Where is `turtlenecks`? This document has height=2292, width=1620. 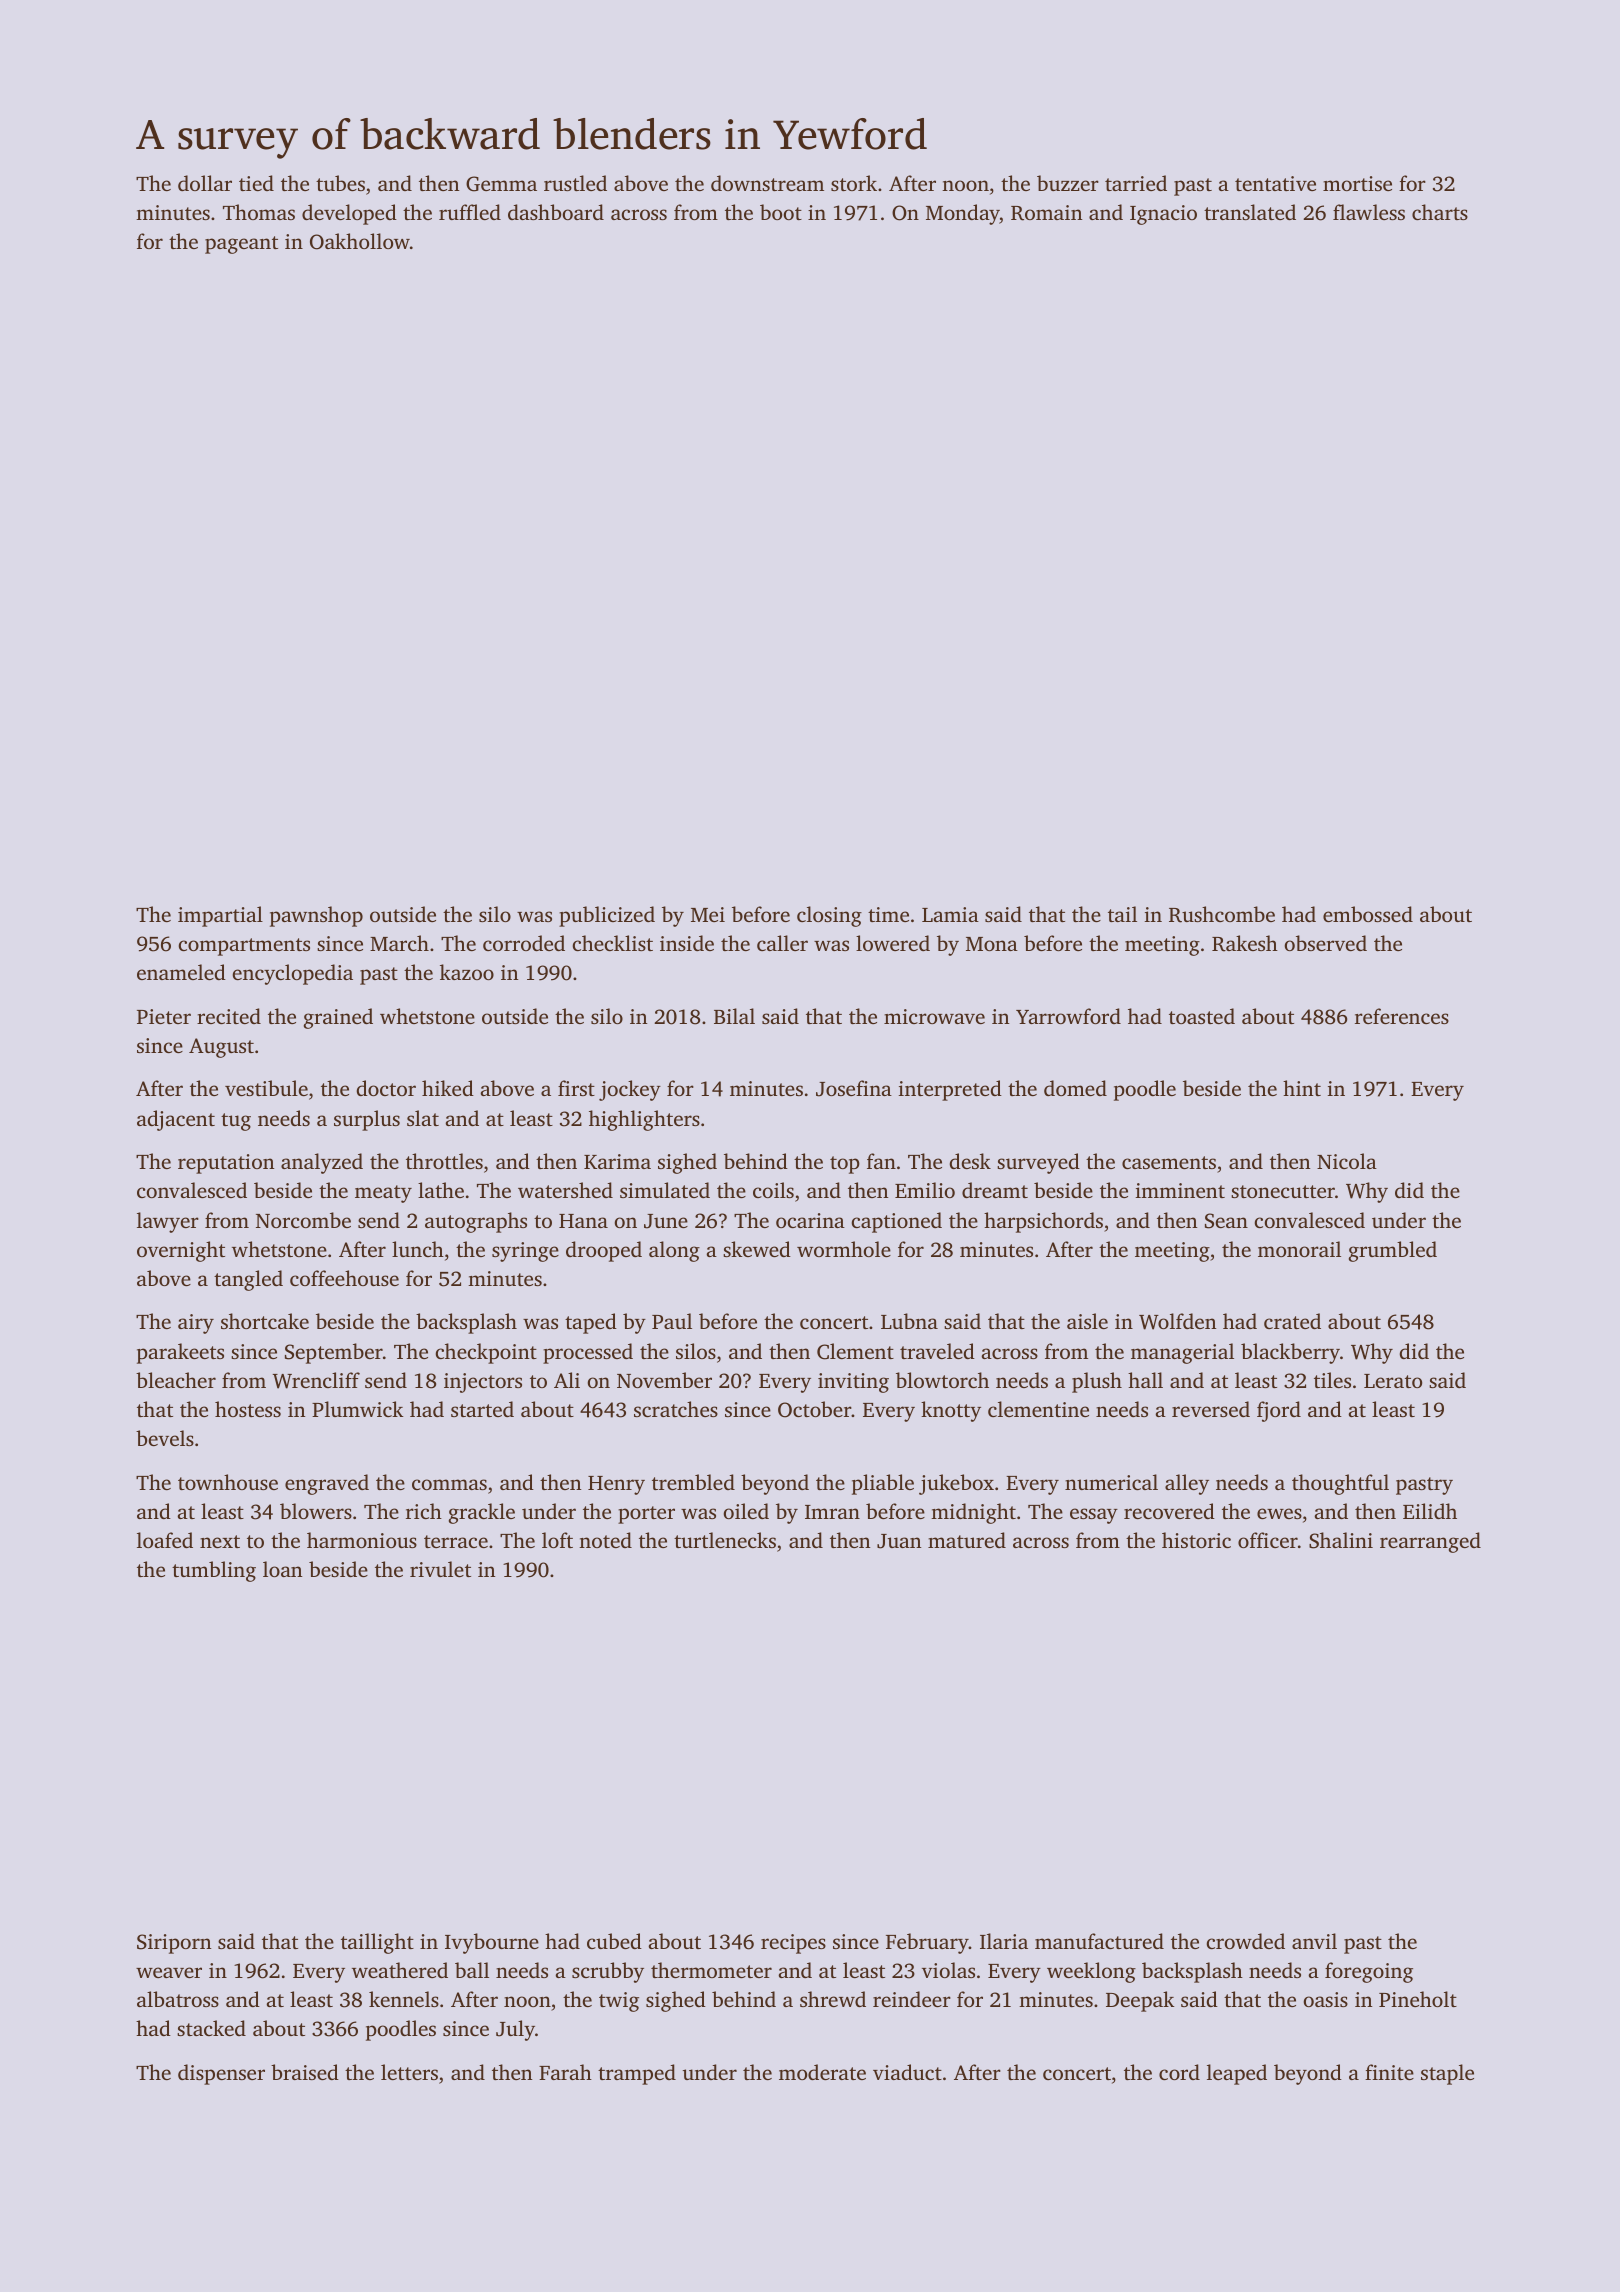 turtlenecks is located at coordinates (725, 1540).
